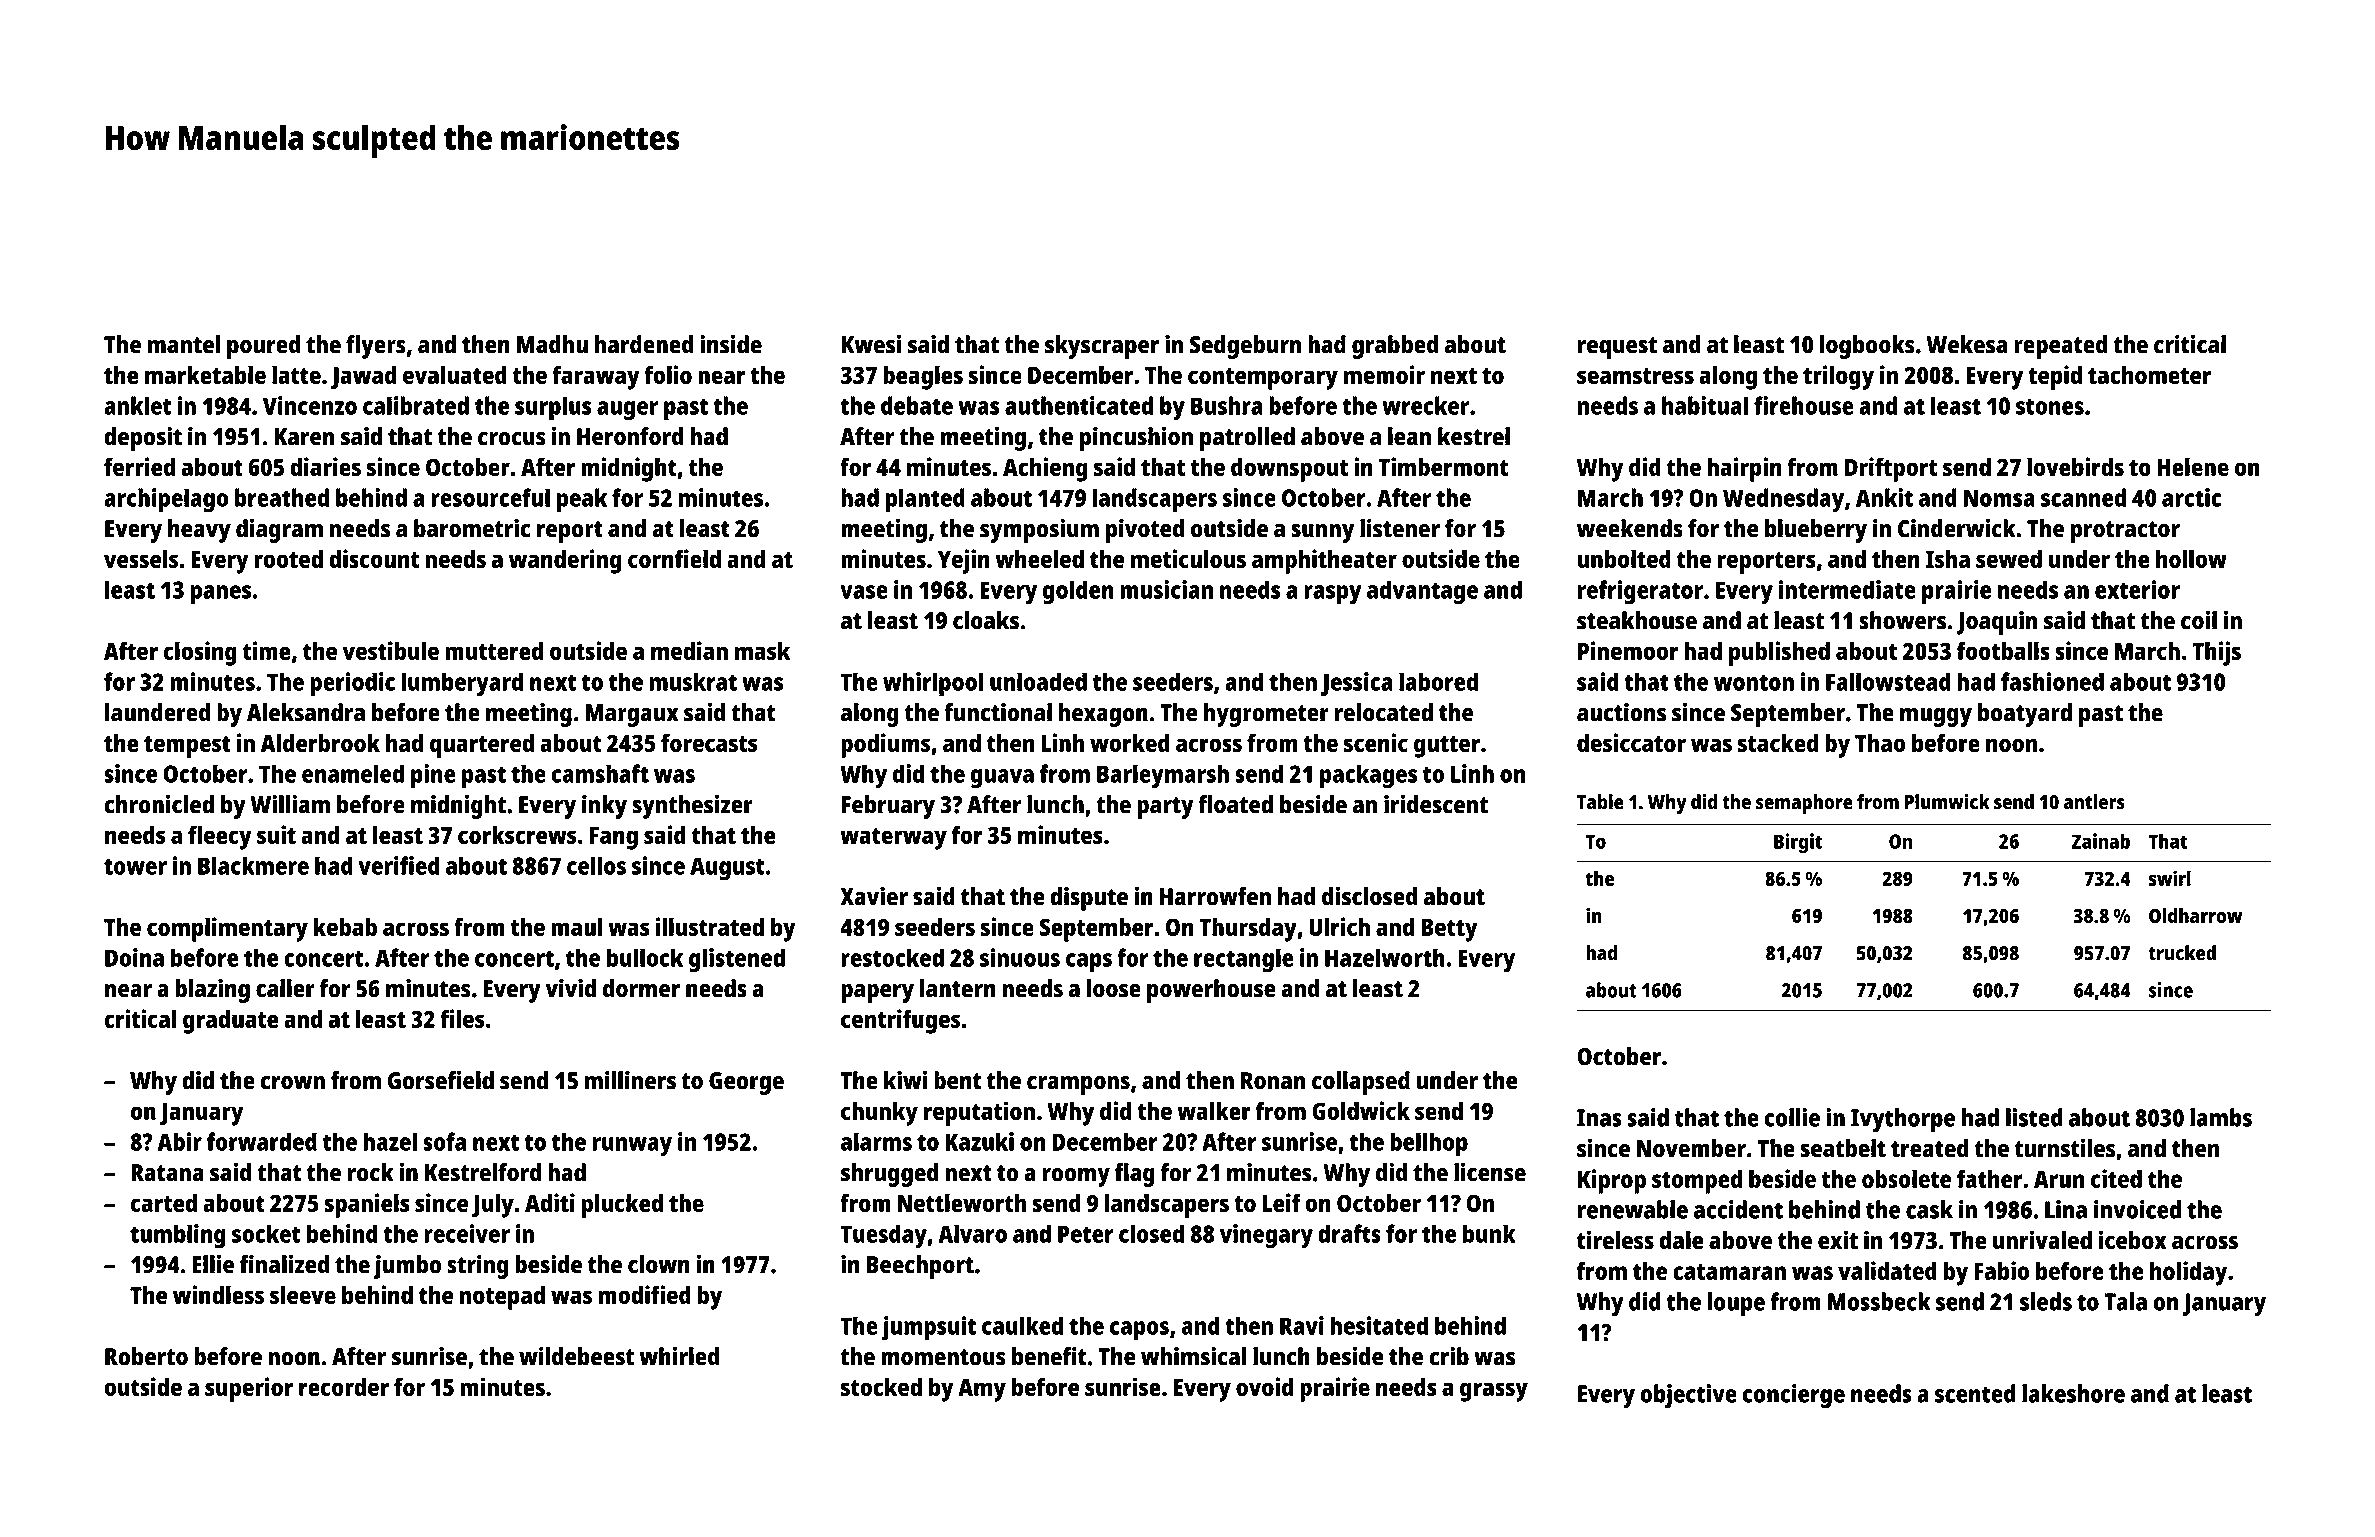 This page has height=1537, width=2375. Describe the element at coordinates (2170, 878) in the page. I see `swirl` at that location.
